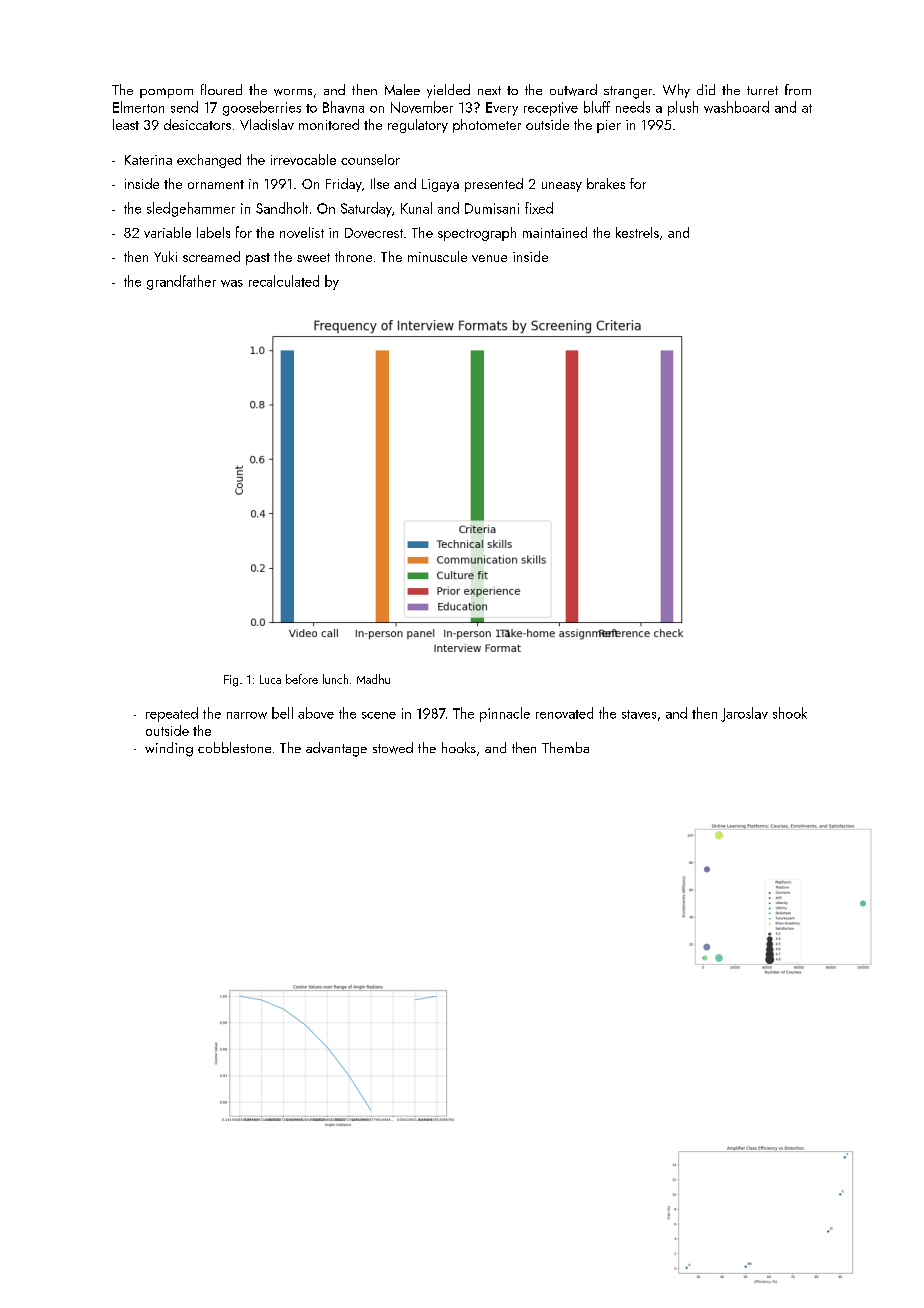  I want to click on recalculated, so click(284, 281).
